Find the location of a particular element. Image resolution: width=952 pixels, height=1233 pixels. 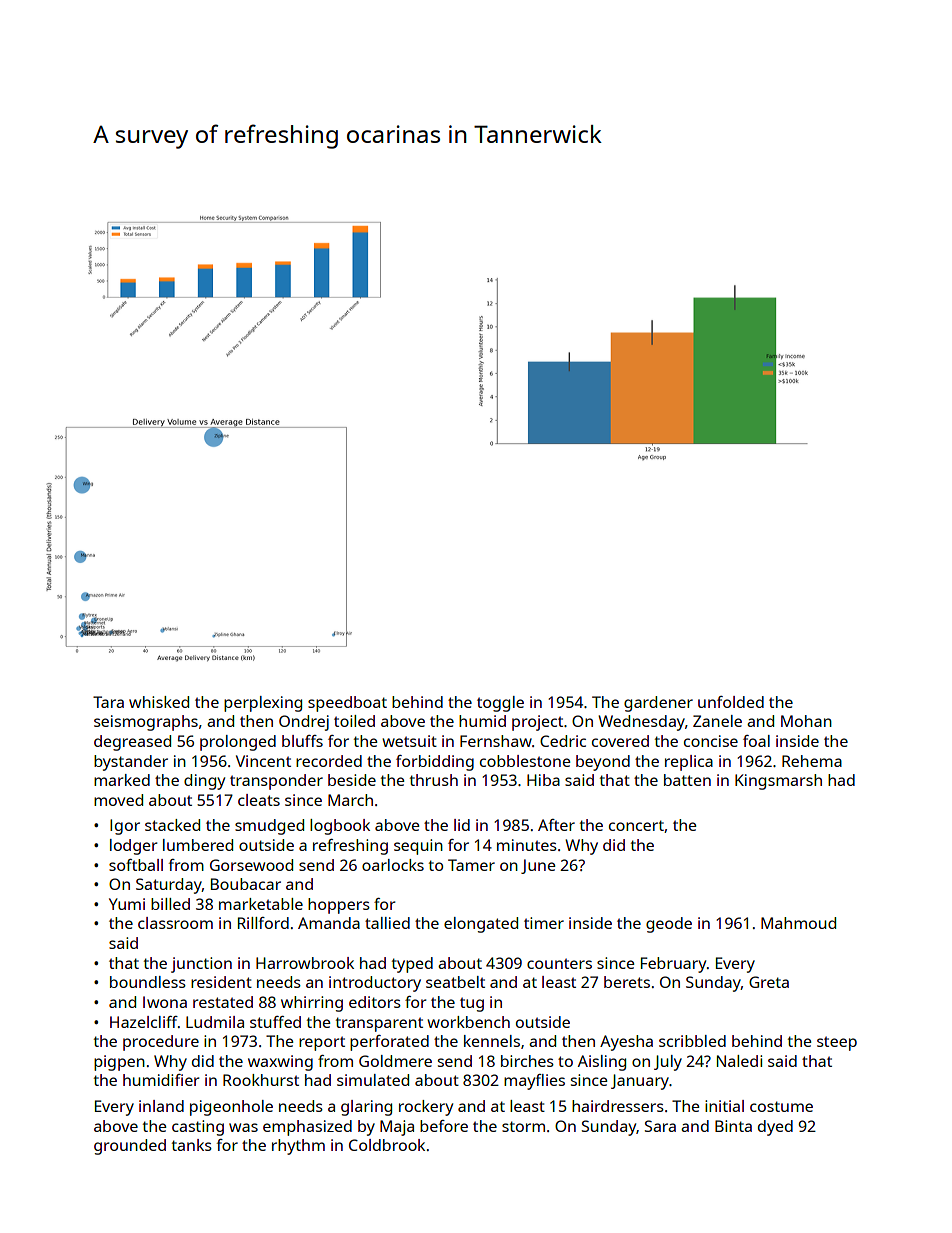

sequin is located at coordinates (418, 847).
